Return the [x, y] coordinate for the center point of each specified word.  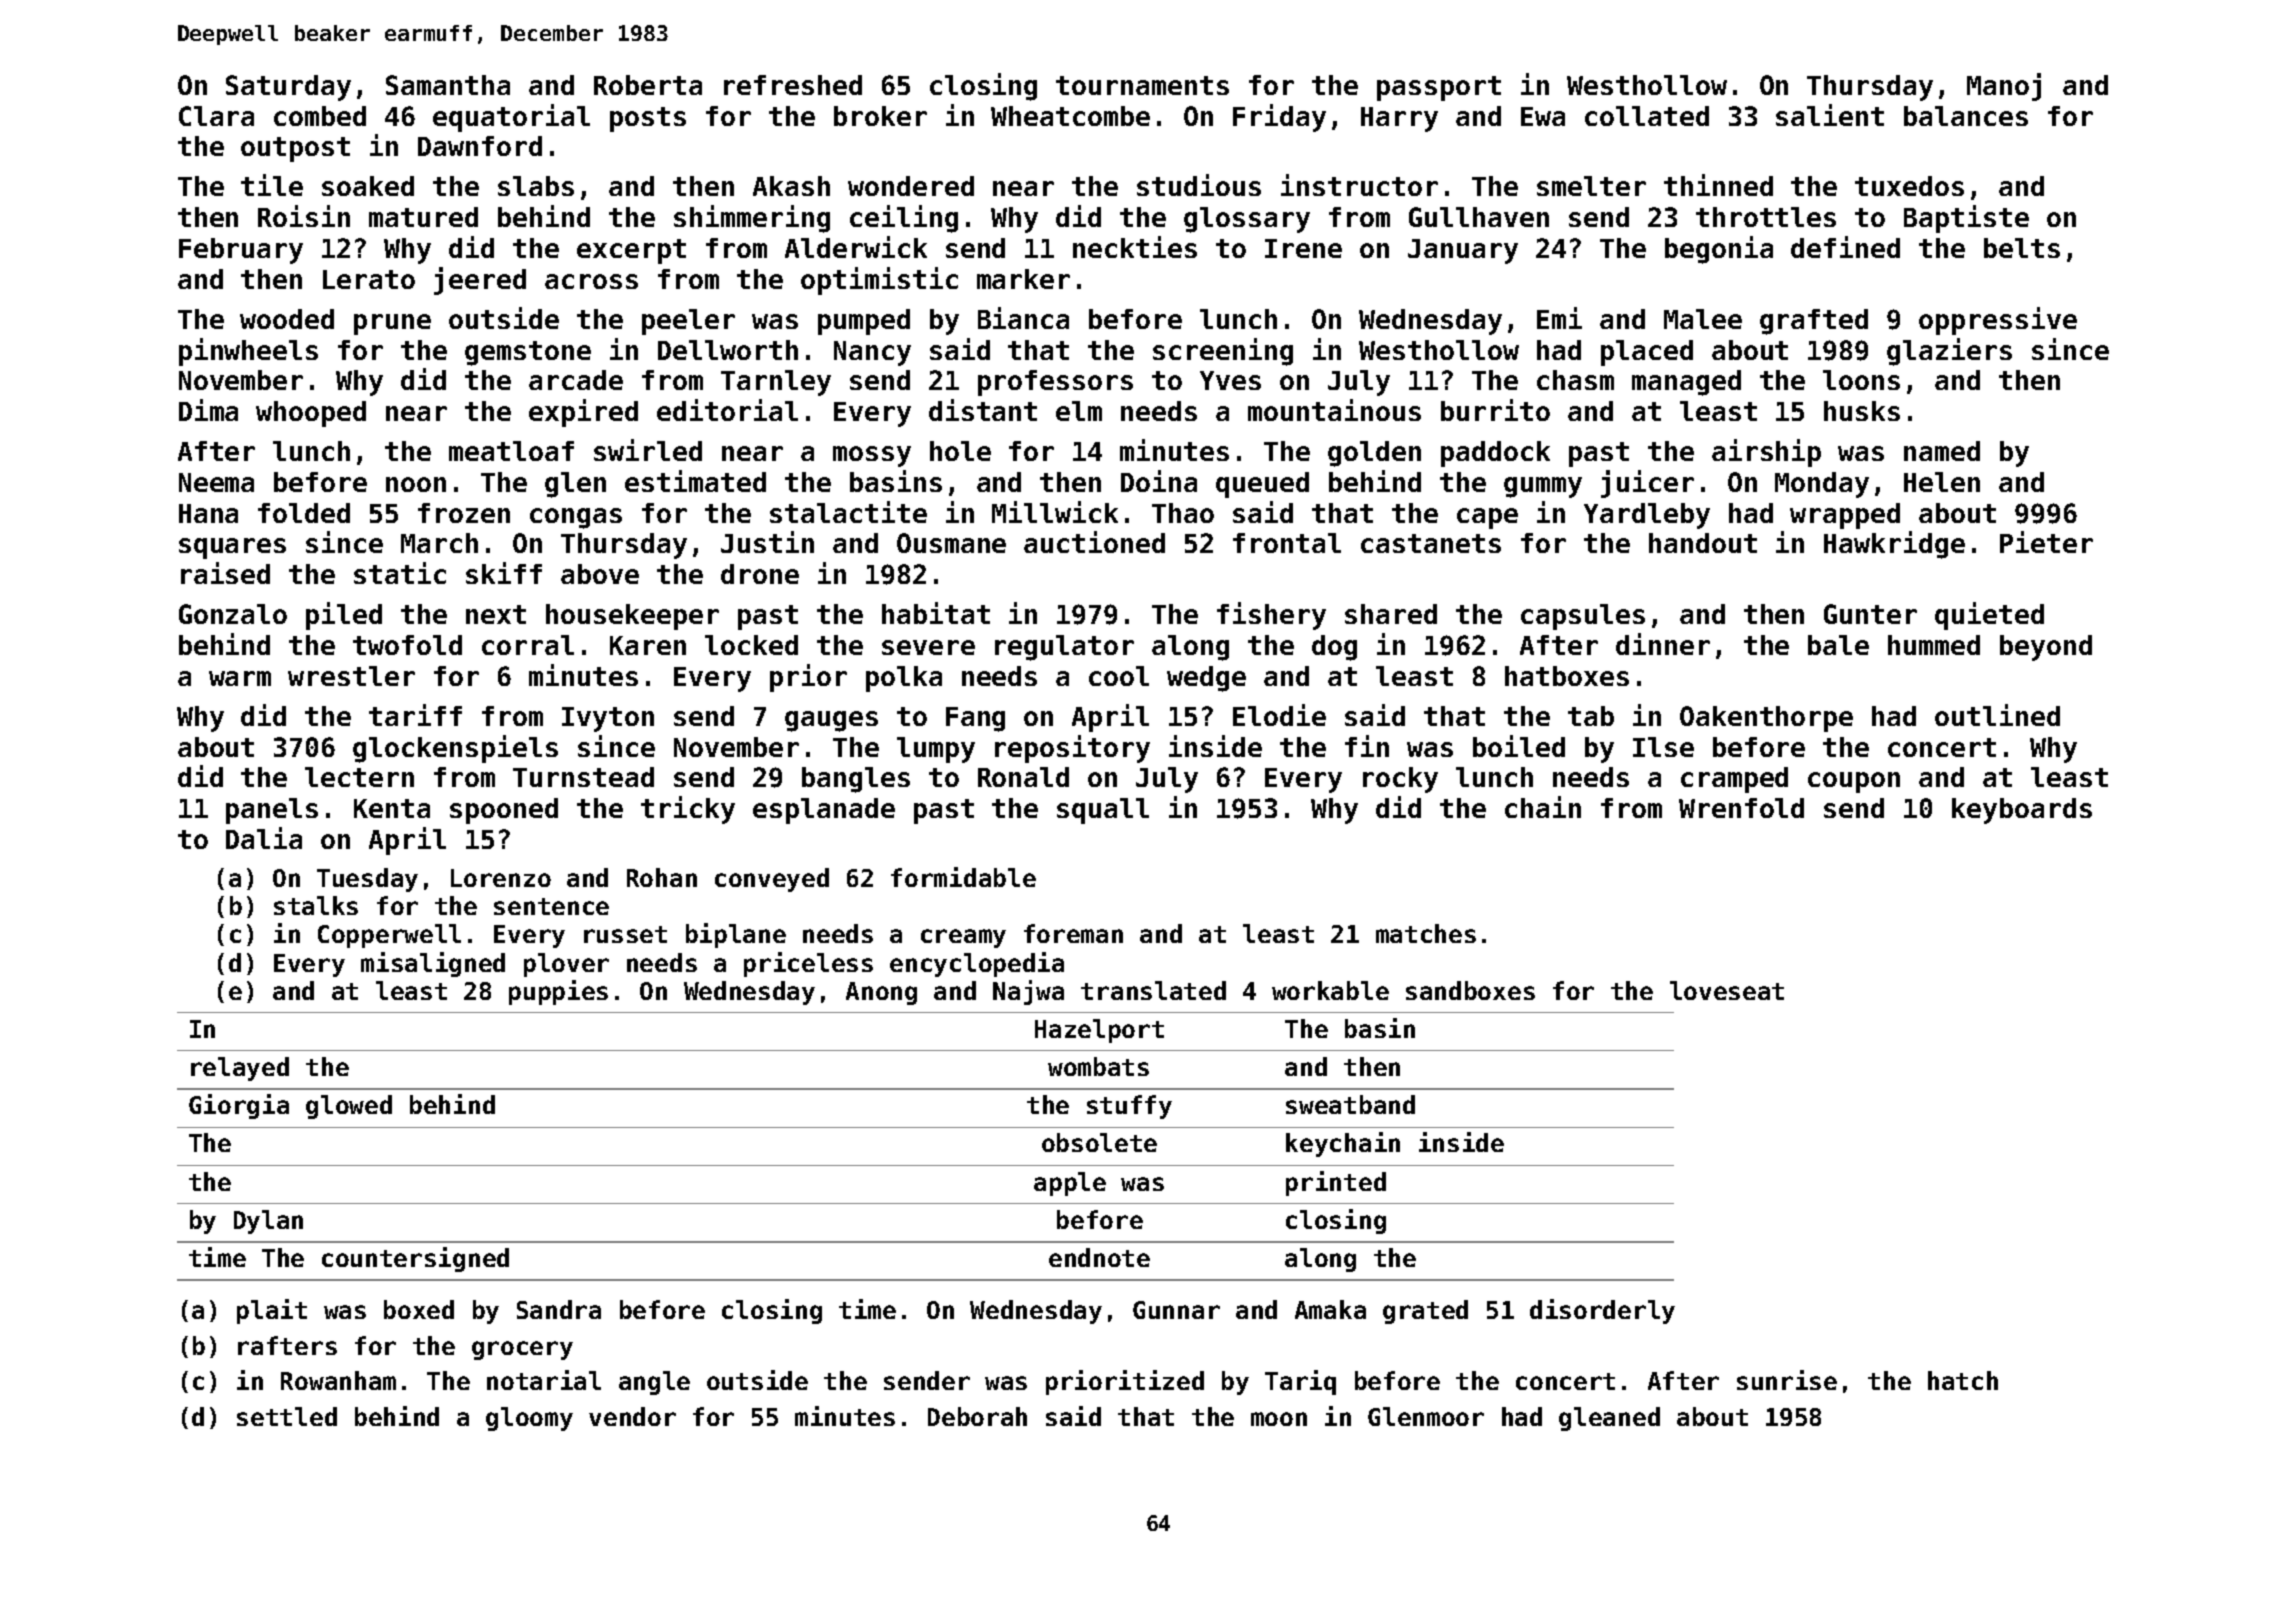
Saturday [288, 88]
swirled [648, 450]
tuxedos [1909, 186]
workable [1330, 990]
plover [566, 965]
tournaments [1142, 85]
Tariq [1300, 1382]
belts [2022, 248]
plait [272, 1311]
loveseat [1727, 990]
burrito [1495, 410]
